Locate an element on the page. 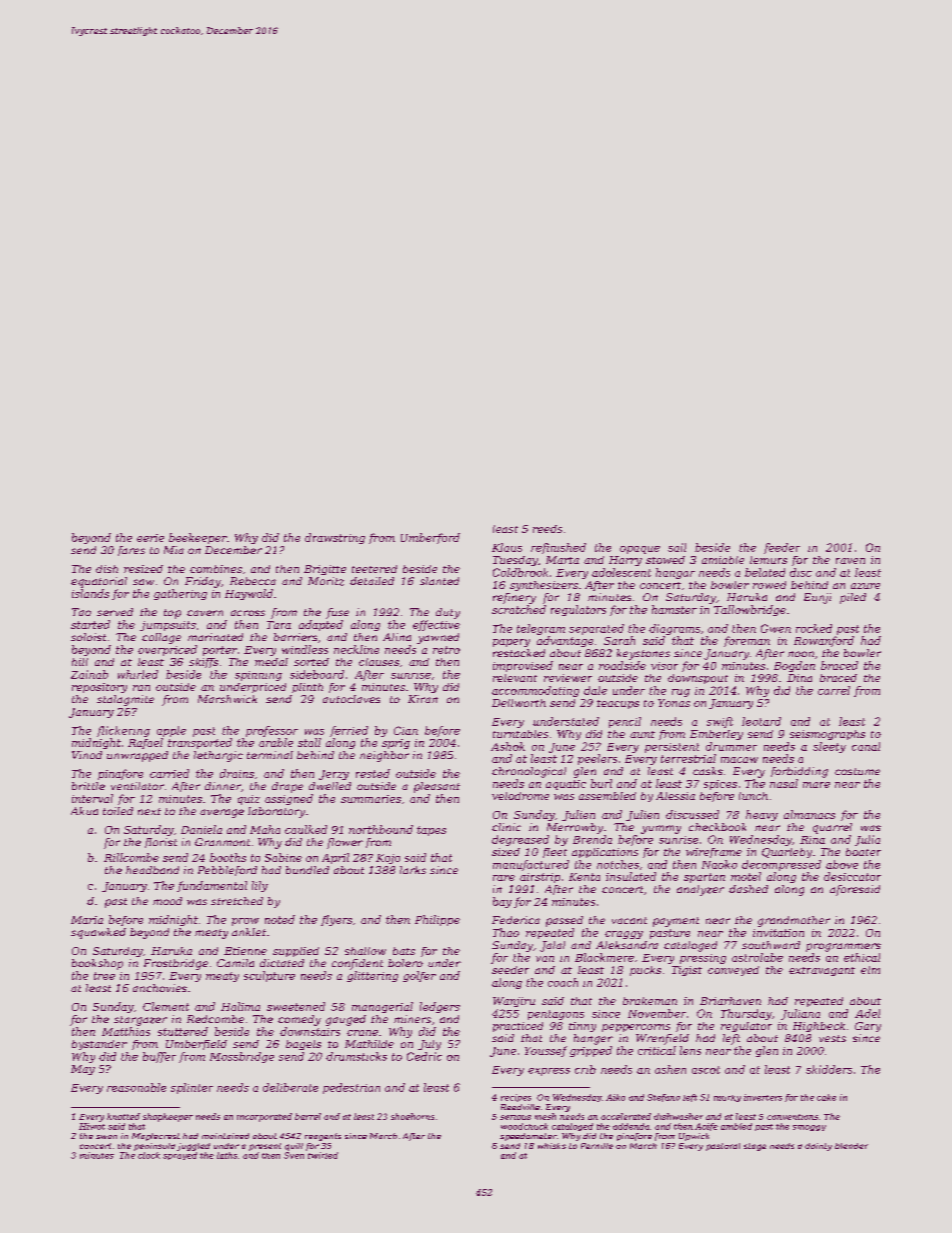 The image size is (952, 1233). cake is located at coordinates (826, 1097).
